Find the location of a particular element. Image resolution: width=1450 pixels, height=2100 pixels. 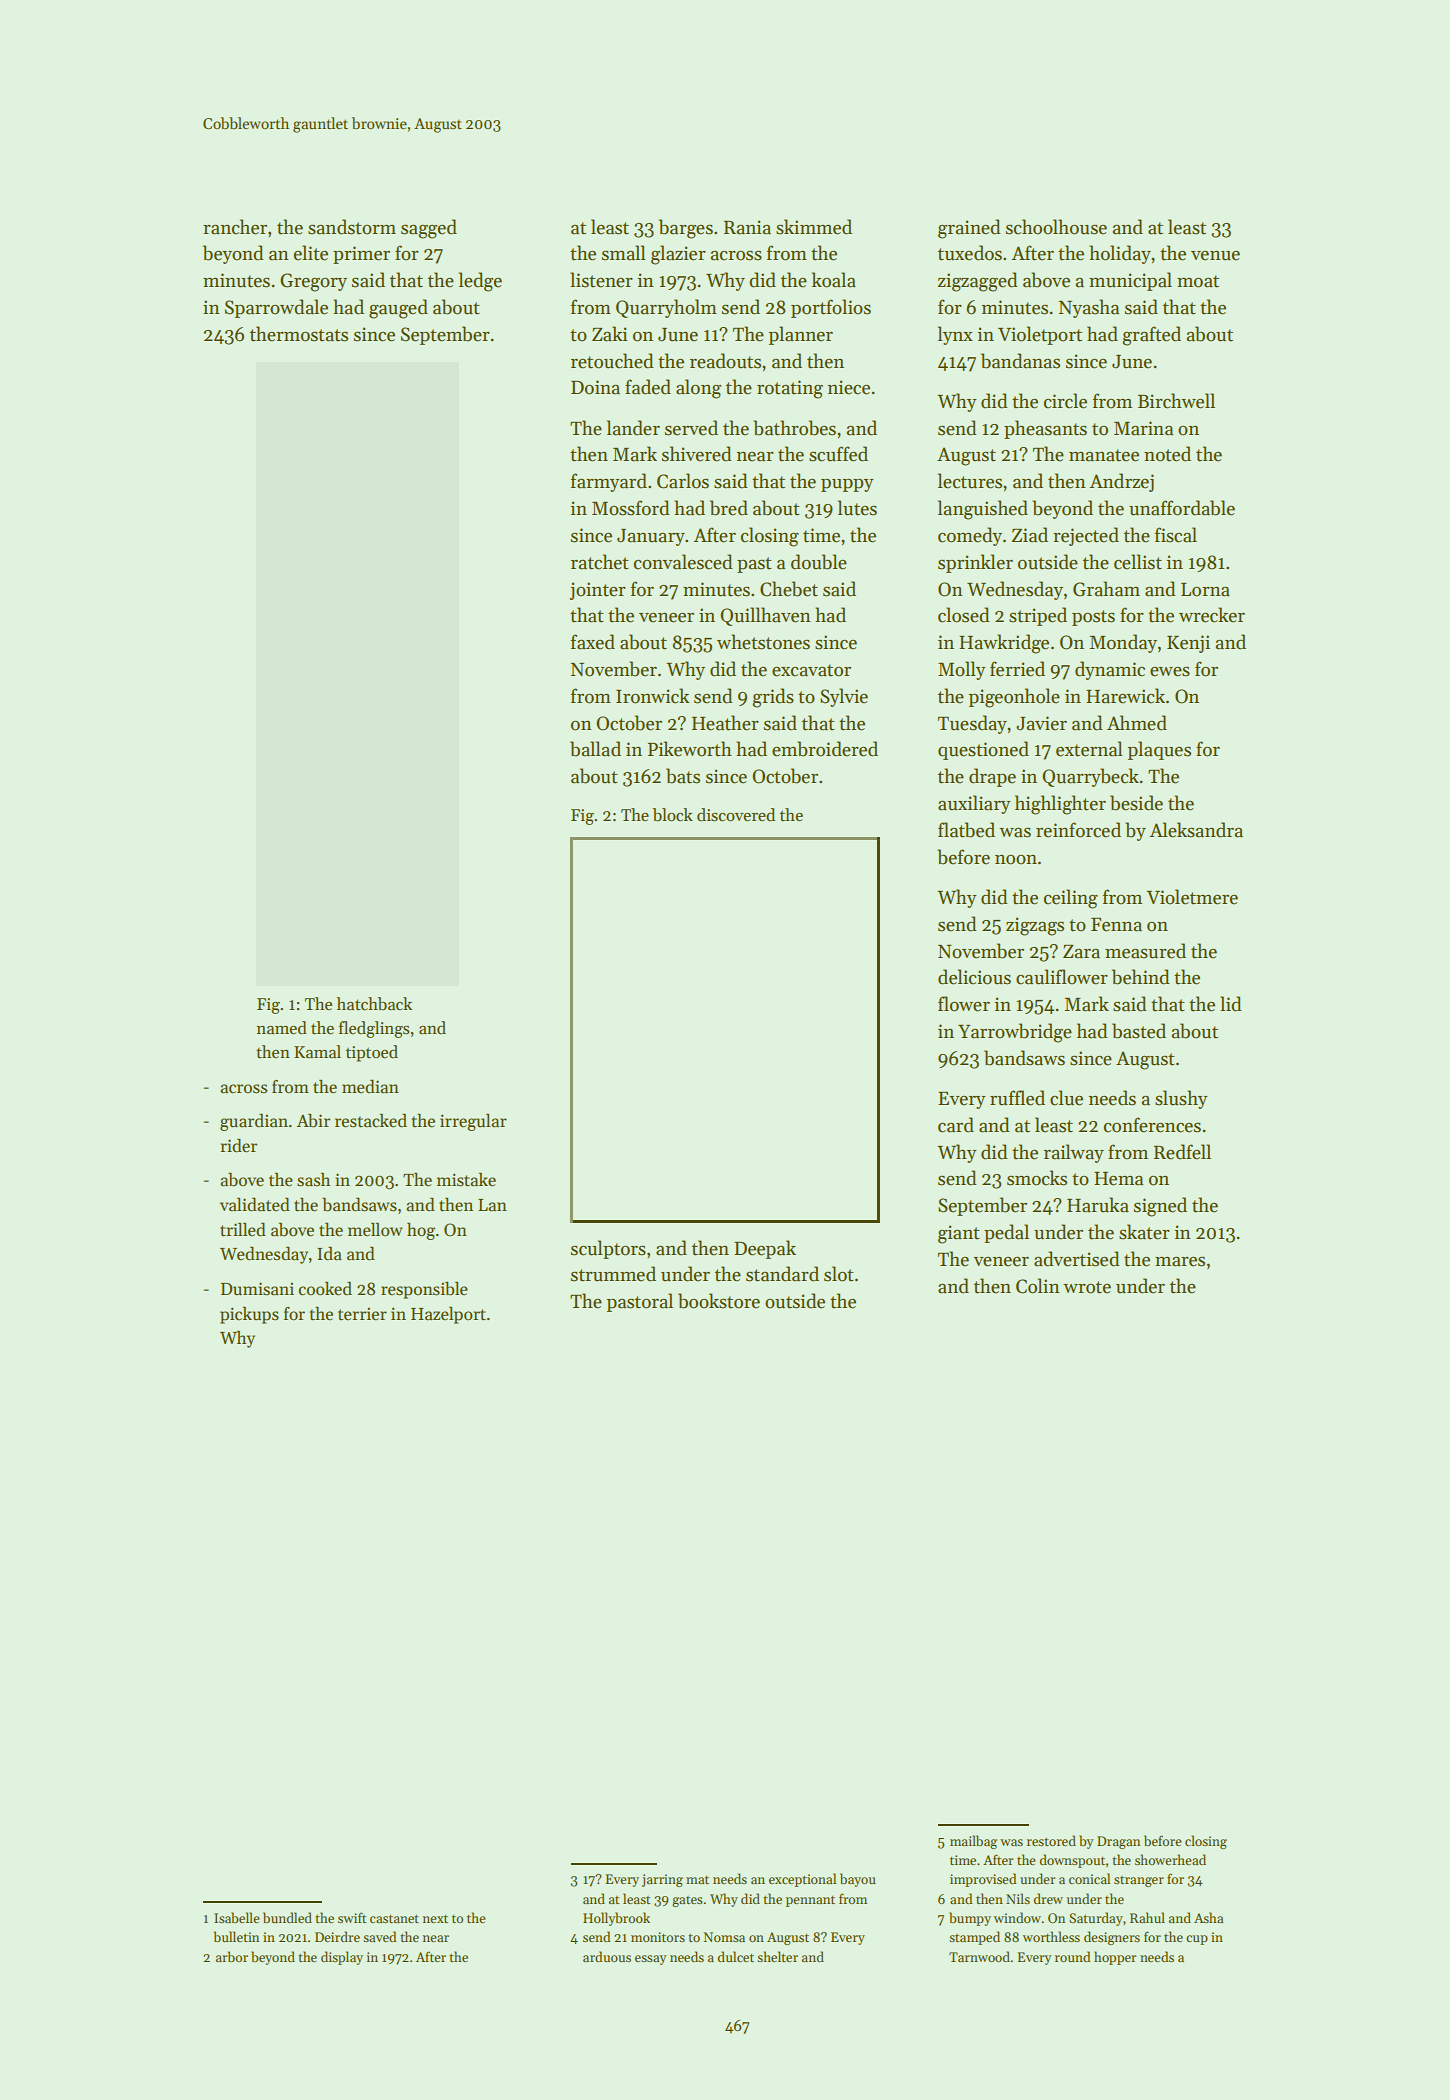

mat is located at coordinates (697, 1879).
